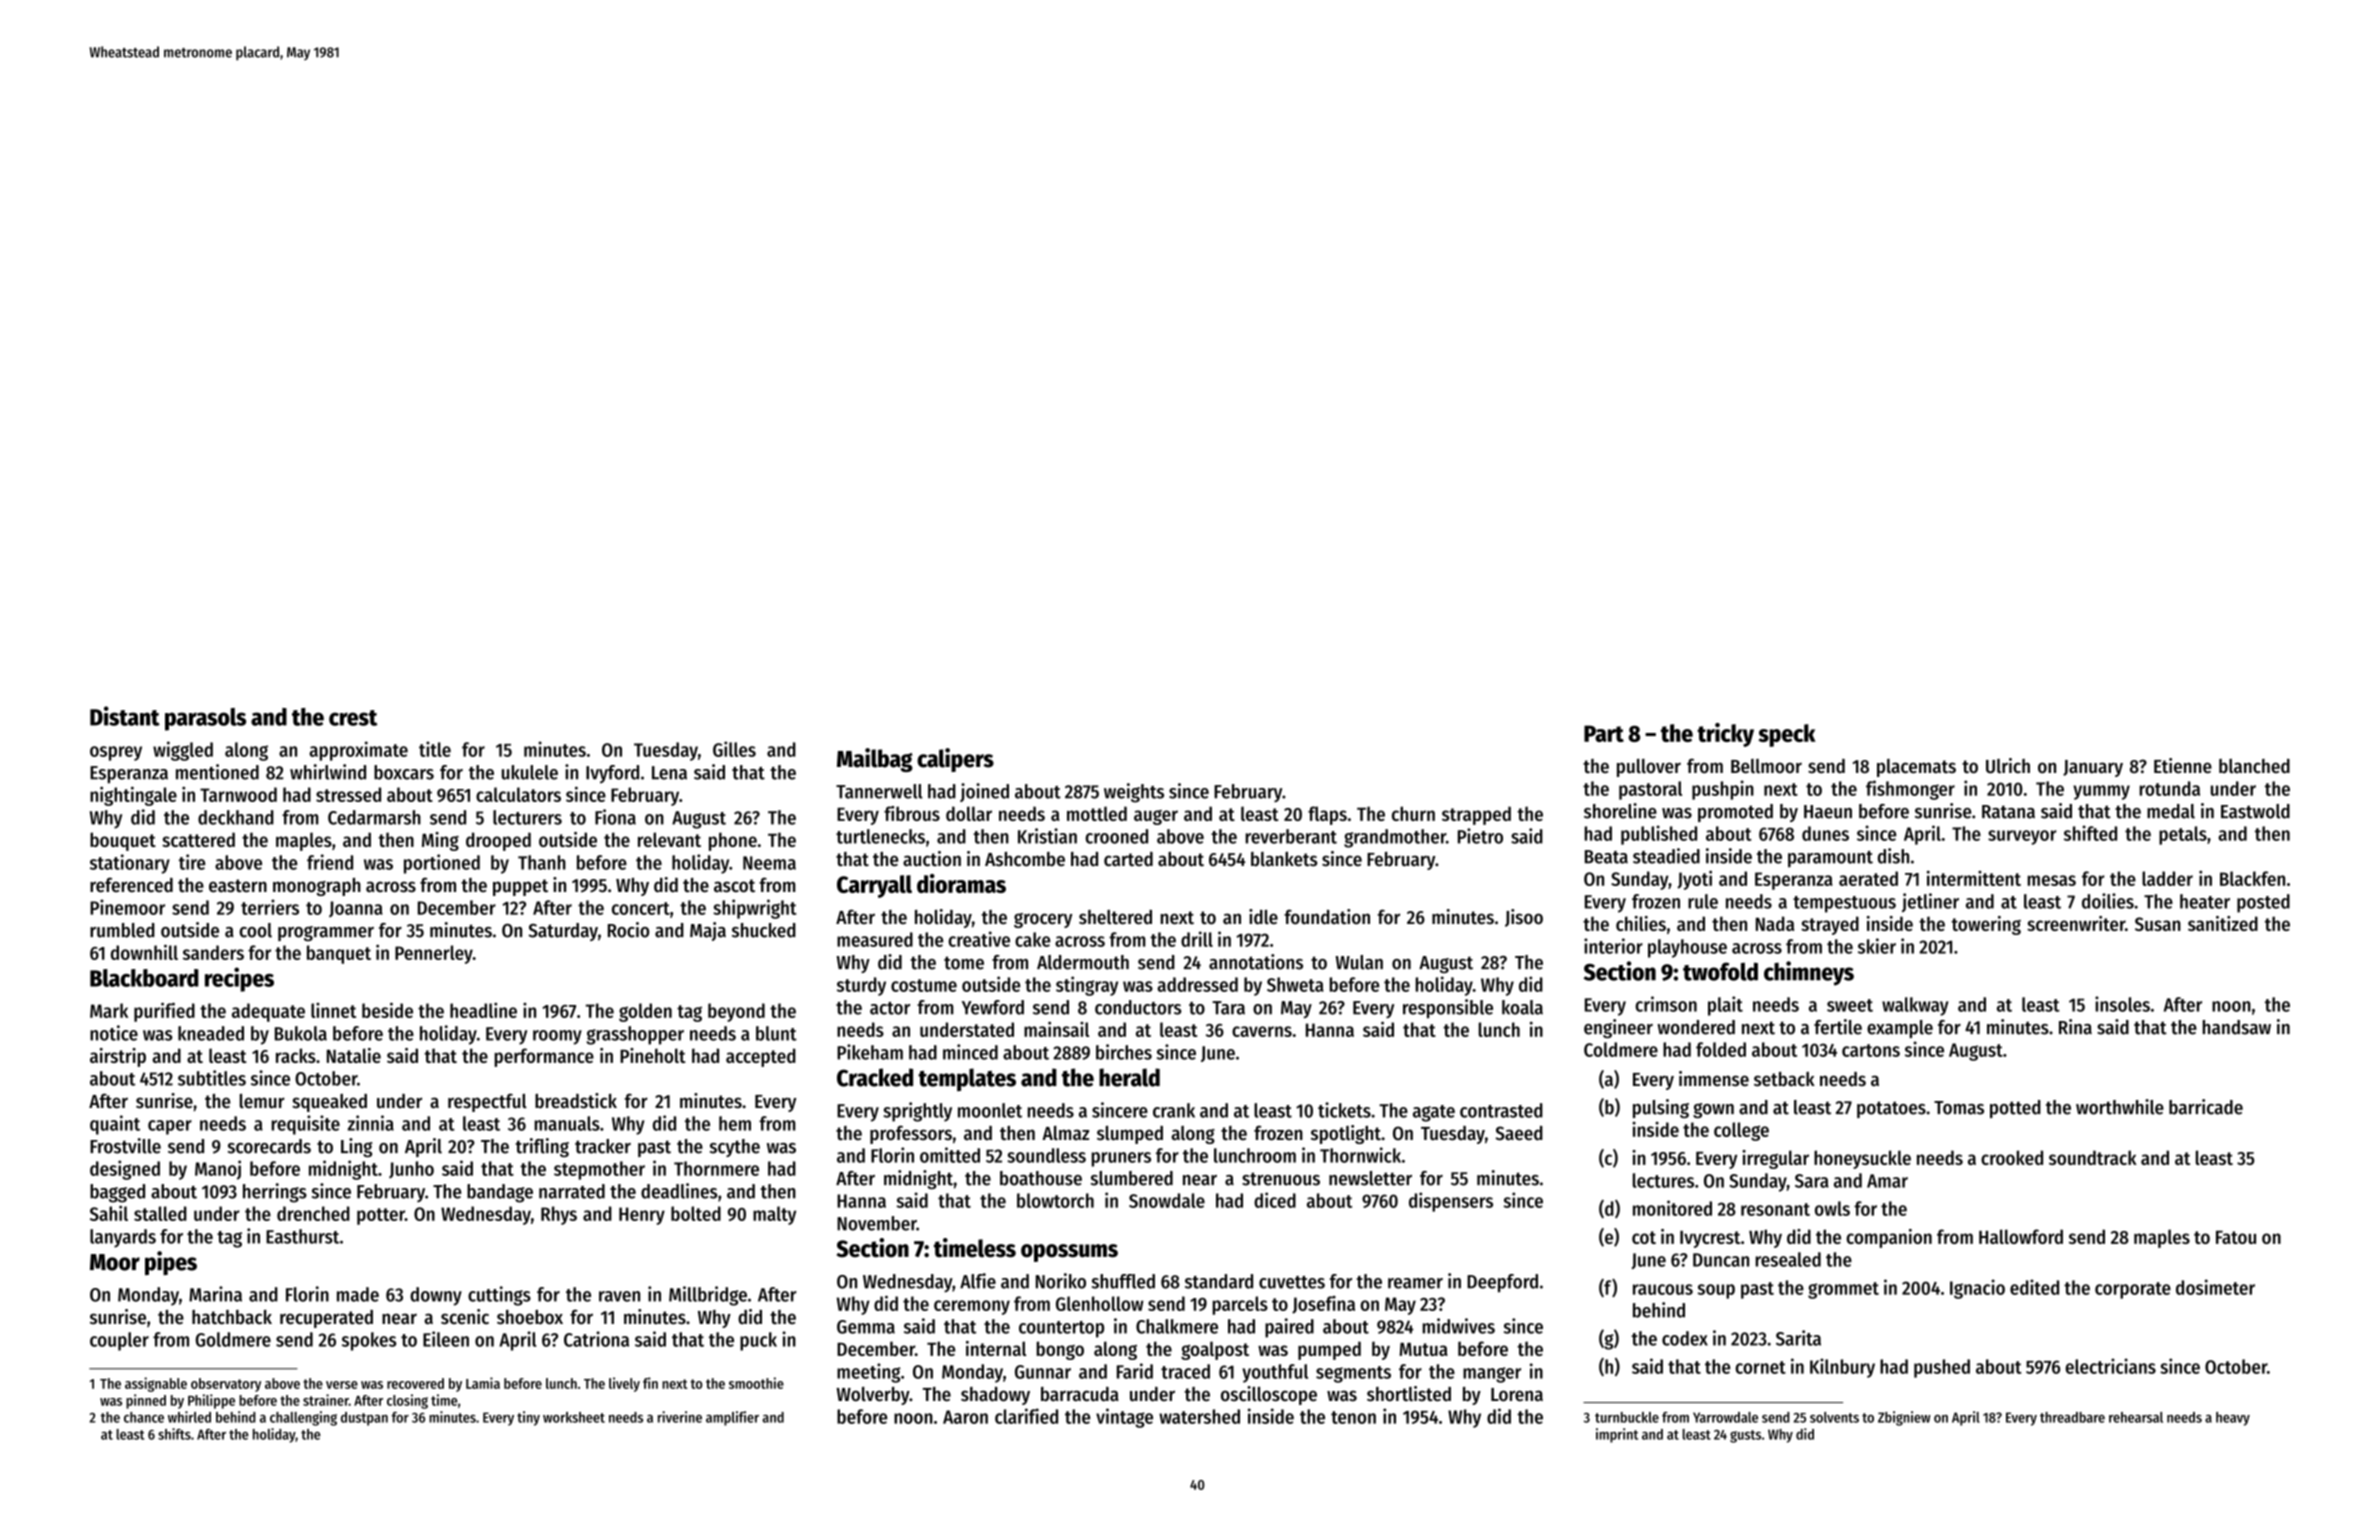 The height and width of the screenshot is (1540, 2380). Describe the element at coordinates (1121, 1159) in the screenshot. I see `pruners` at that location.
